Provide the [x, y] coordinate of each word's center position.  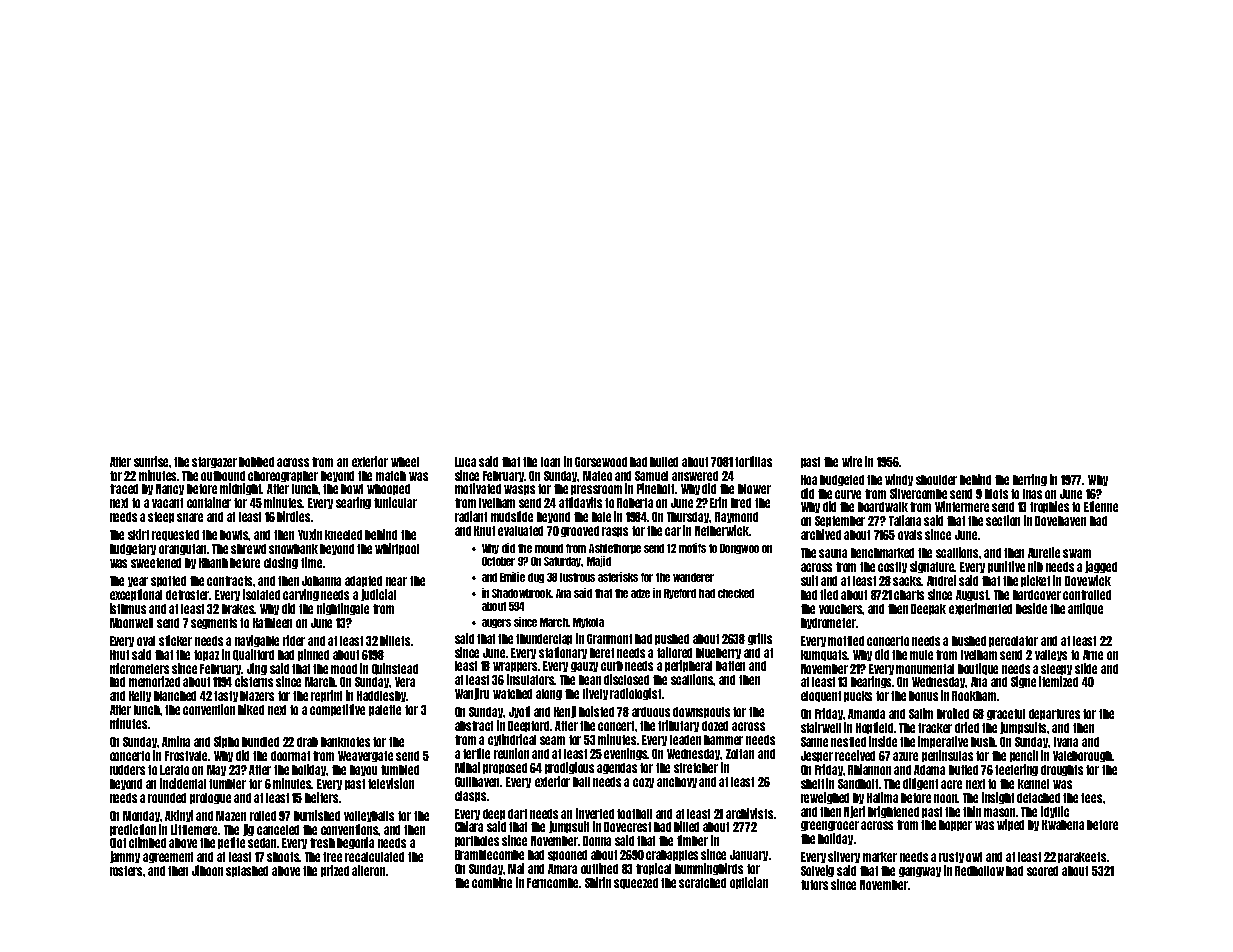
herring [1030, 480]
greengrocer [830, 826]
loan [550, 462]
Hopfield [875, 728]
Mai [516, 868]
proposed [505, 768]
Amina [176, 741]
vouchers [841, 609]
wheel [405, 462]
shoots [283, 857]
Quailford [253, 655]
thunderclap [544, 639]
